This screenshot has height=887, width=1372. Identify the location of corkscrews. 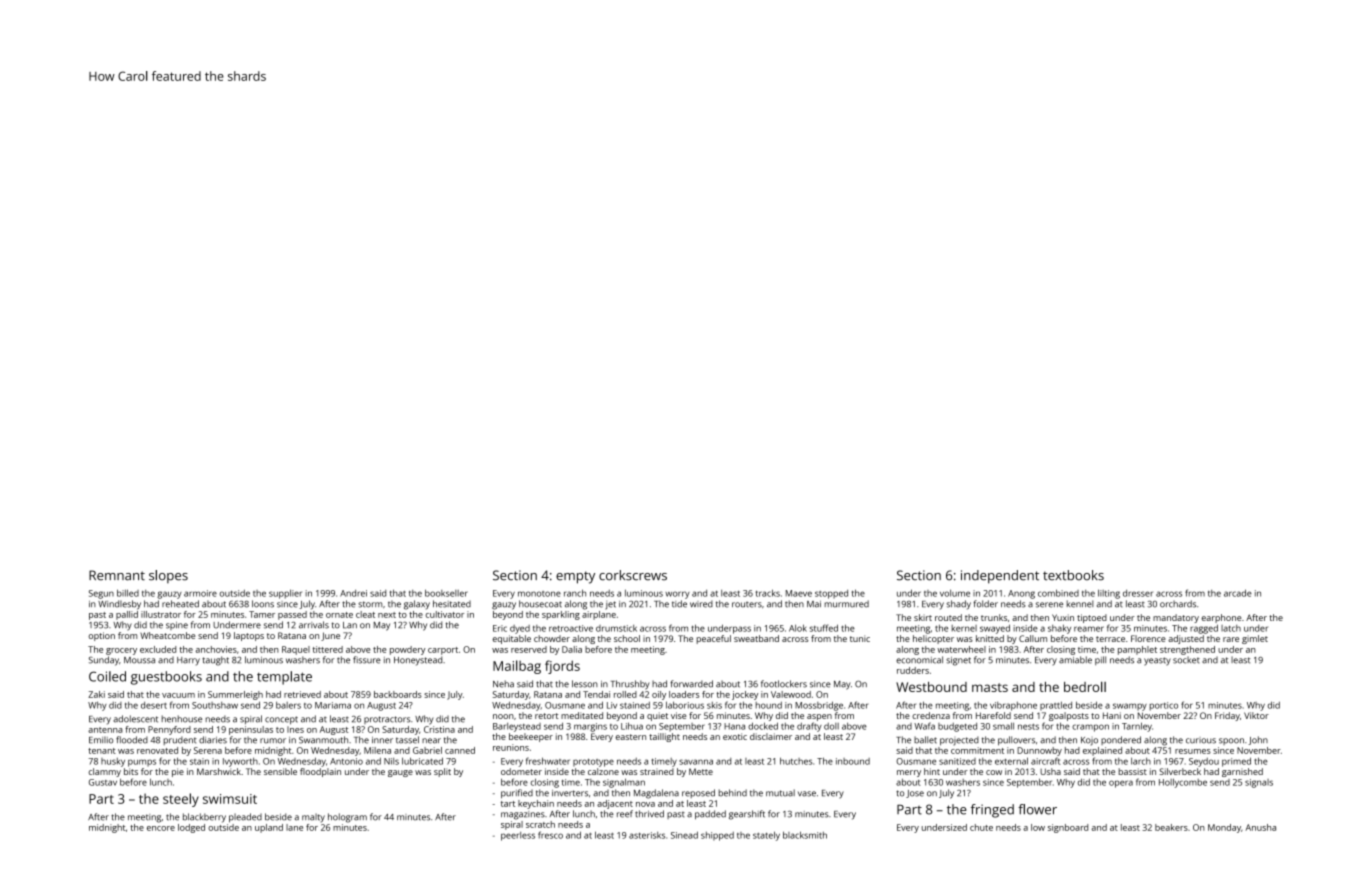
(633, 575).
